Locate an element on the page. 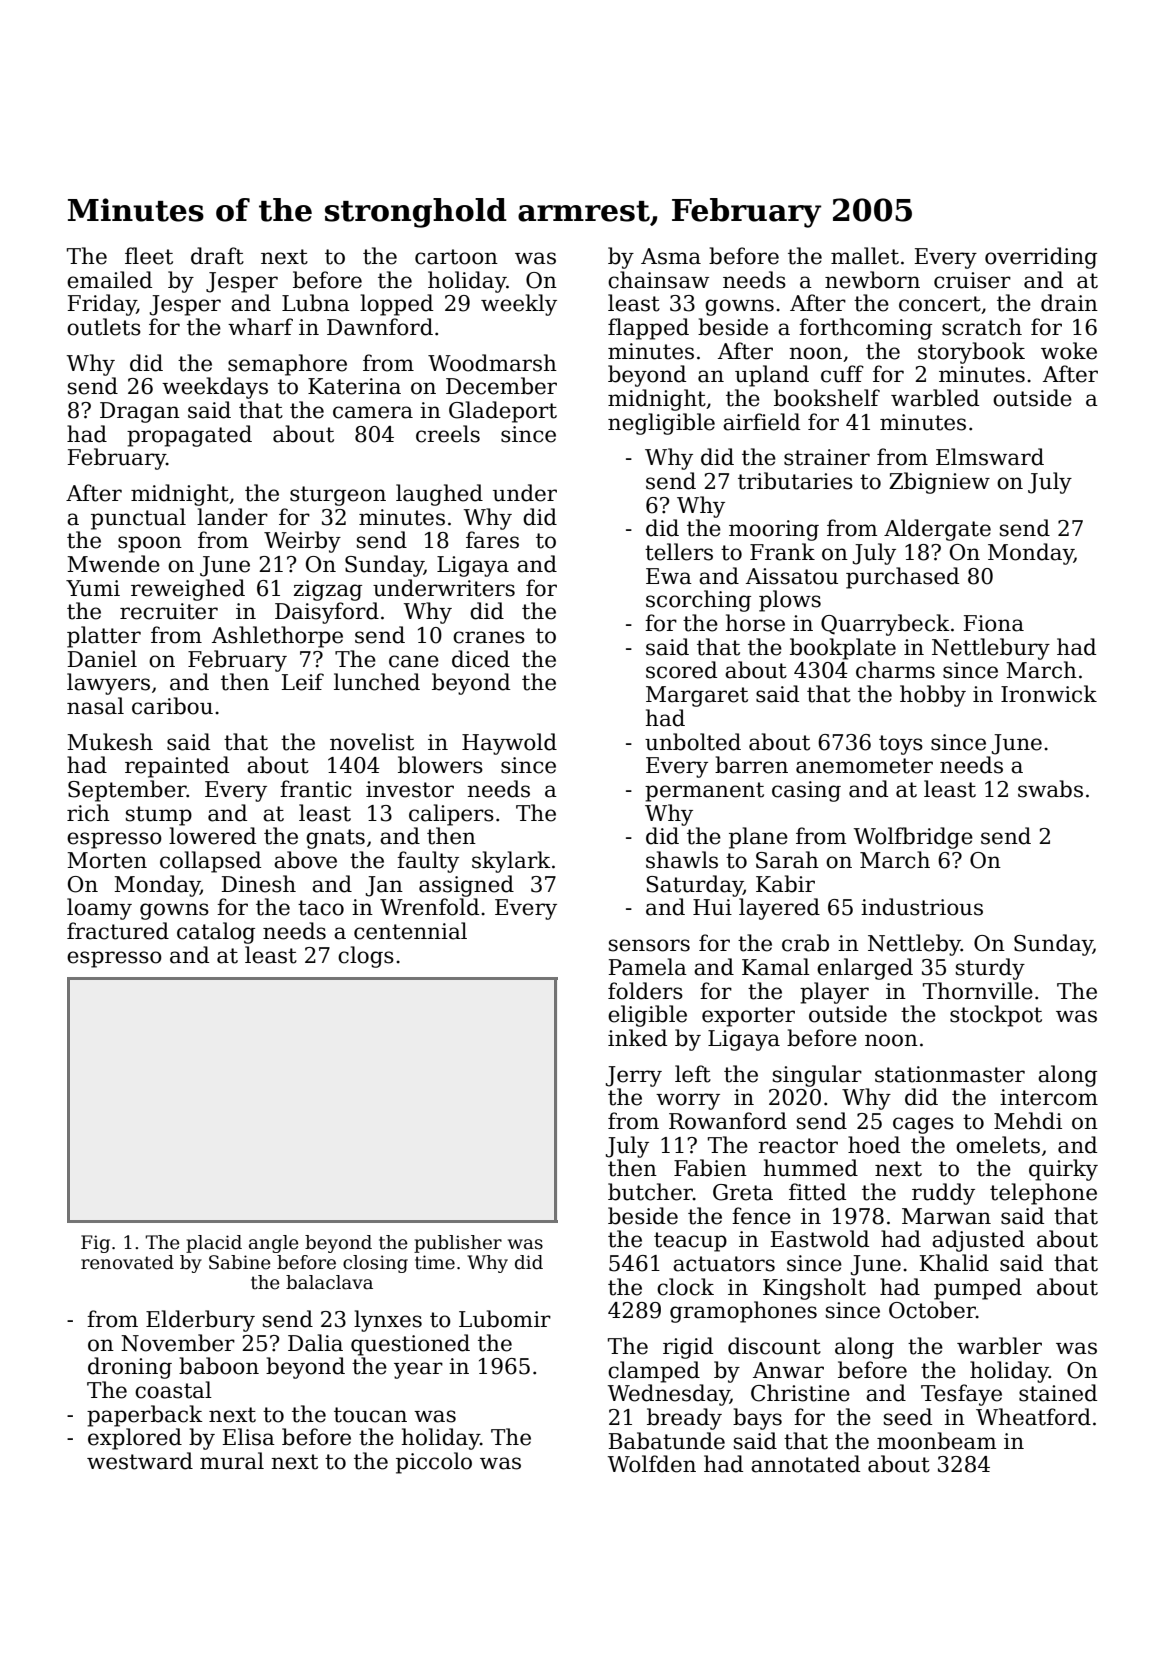  piccolo is located at coordinates (434, 1463).
